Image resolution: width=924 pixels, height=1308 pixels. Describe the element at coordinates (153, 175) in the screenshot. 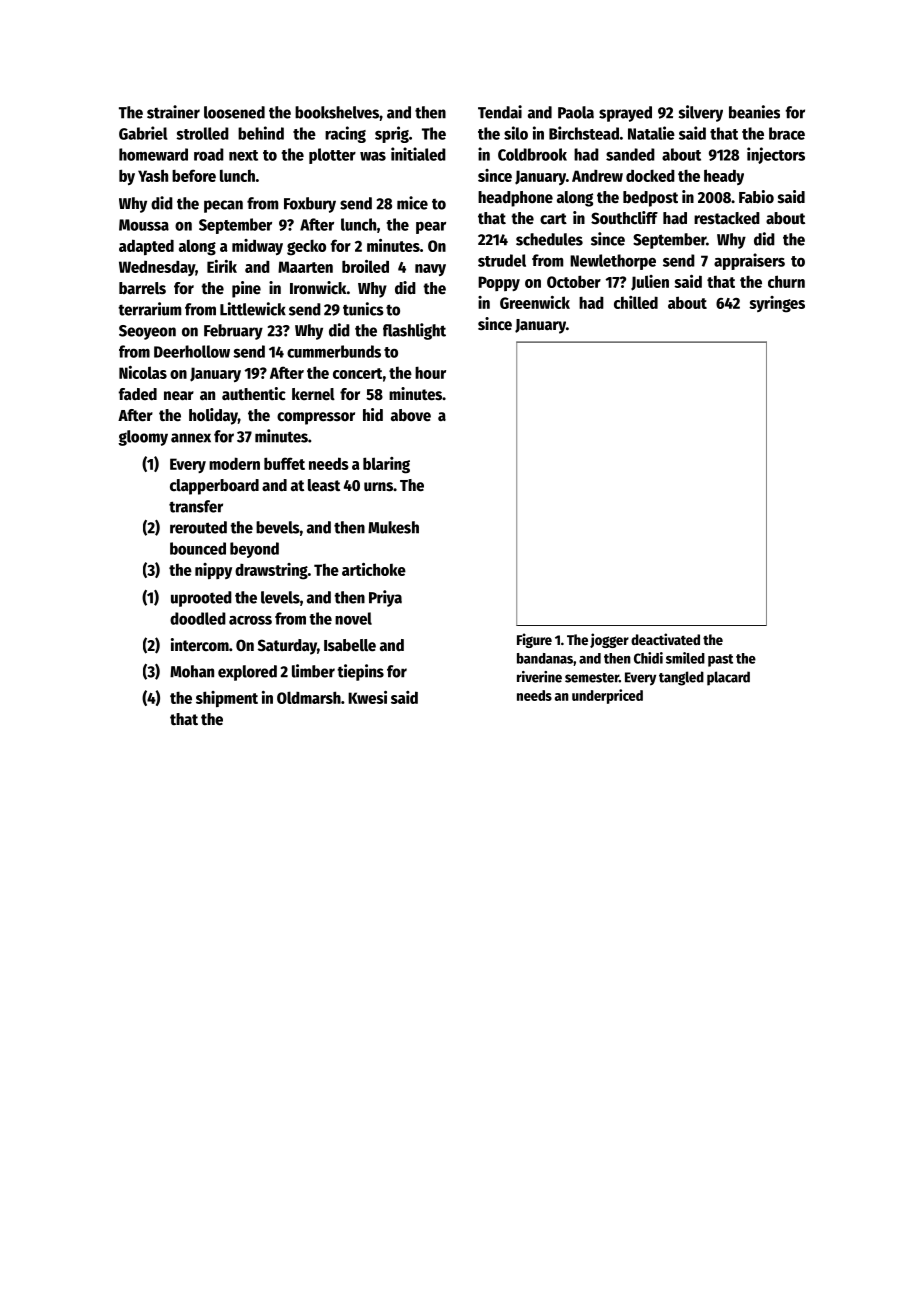

I see `Yash` at that location.
